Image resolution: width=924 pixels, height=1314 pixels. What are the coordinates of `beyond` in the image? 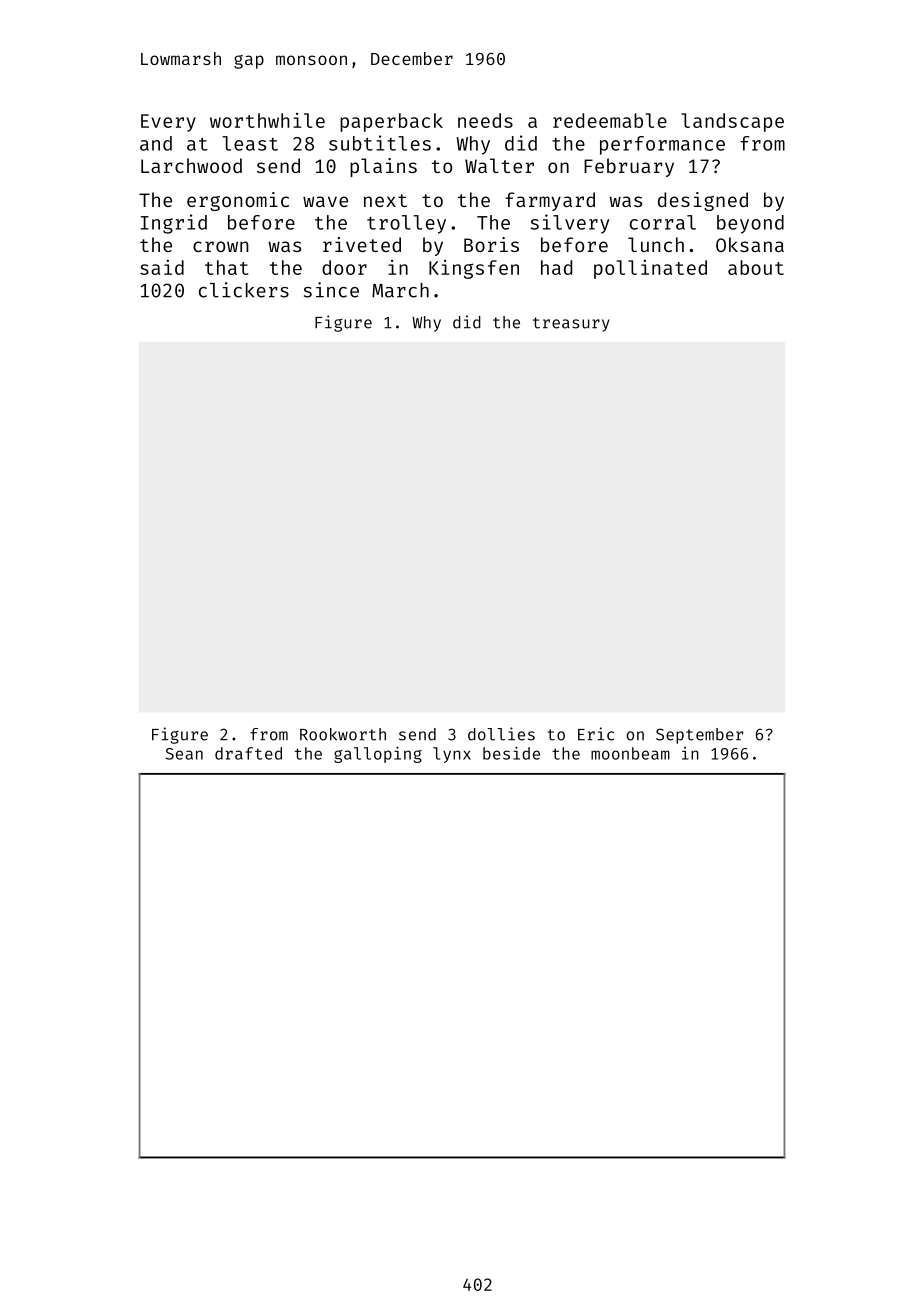 It's located at (750, 224).
